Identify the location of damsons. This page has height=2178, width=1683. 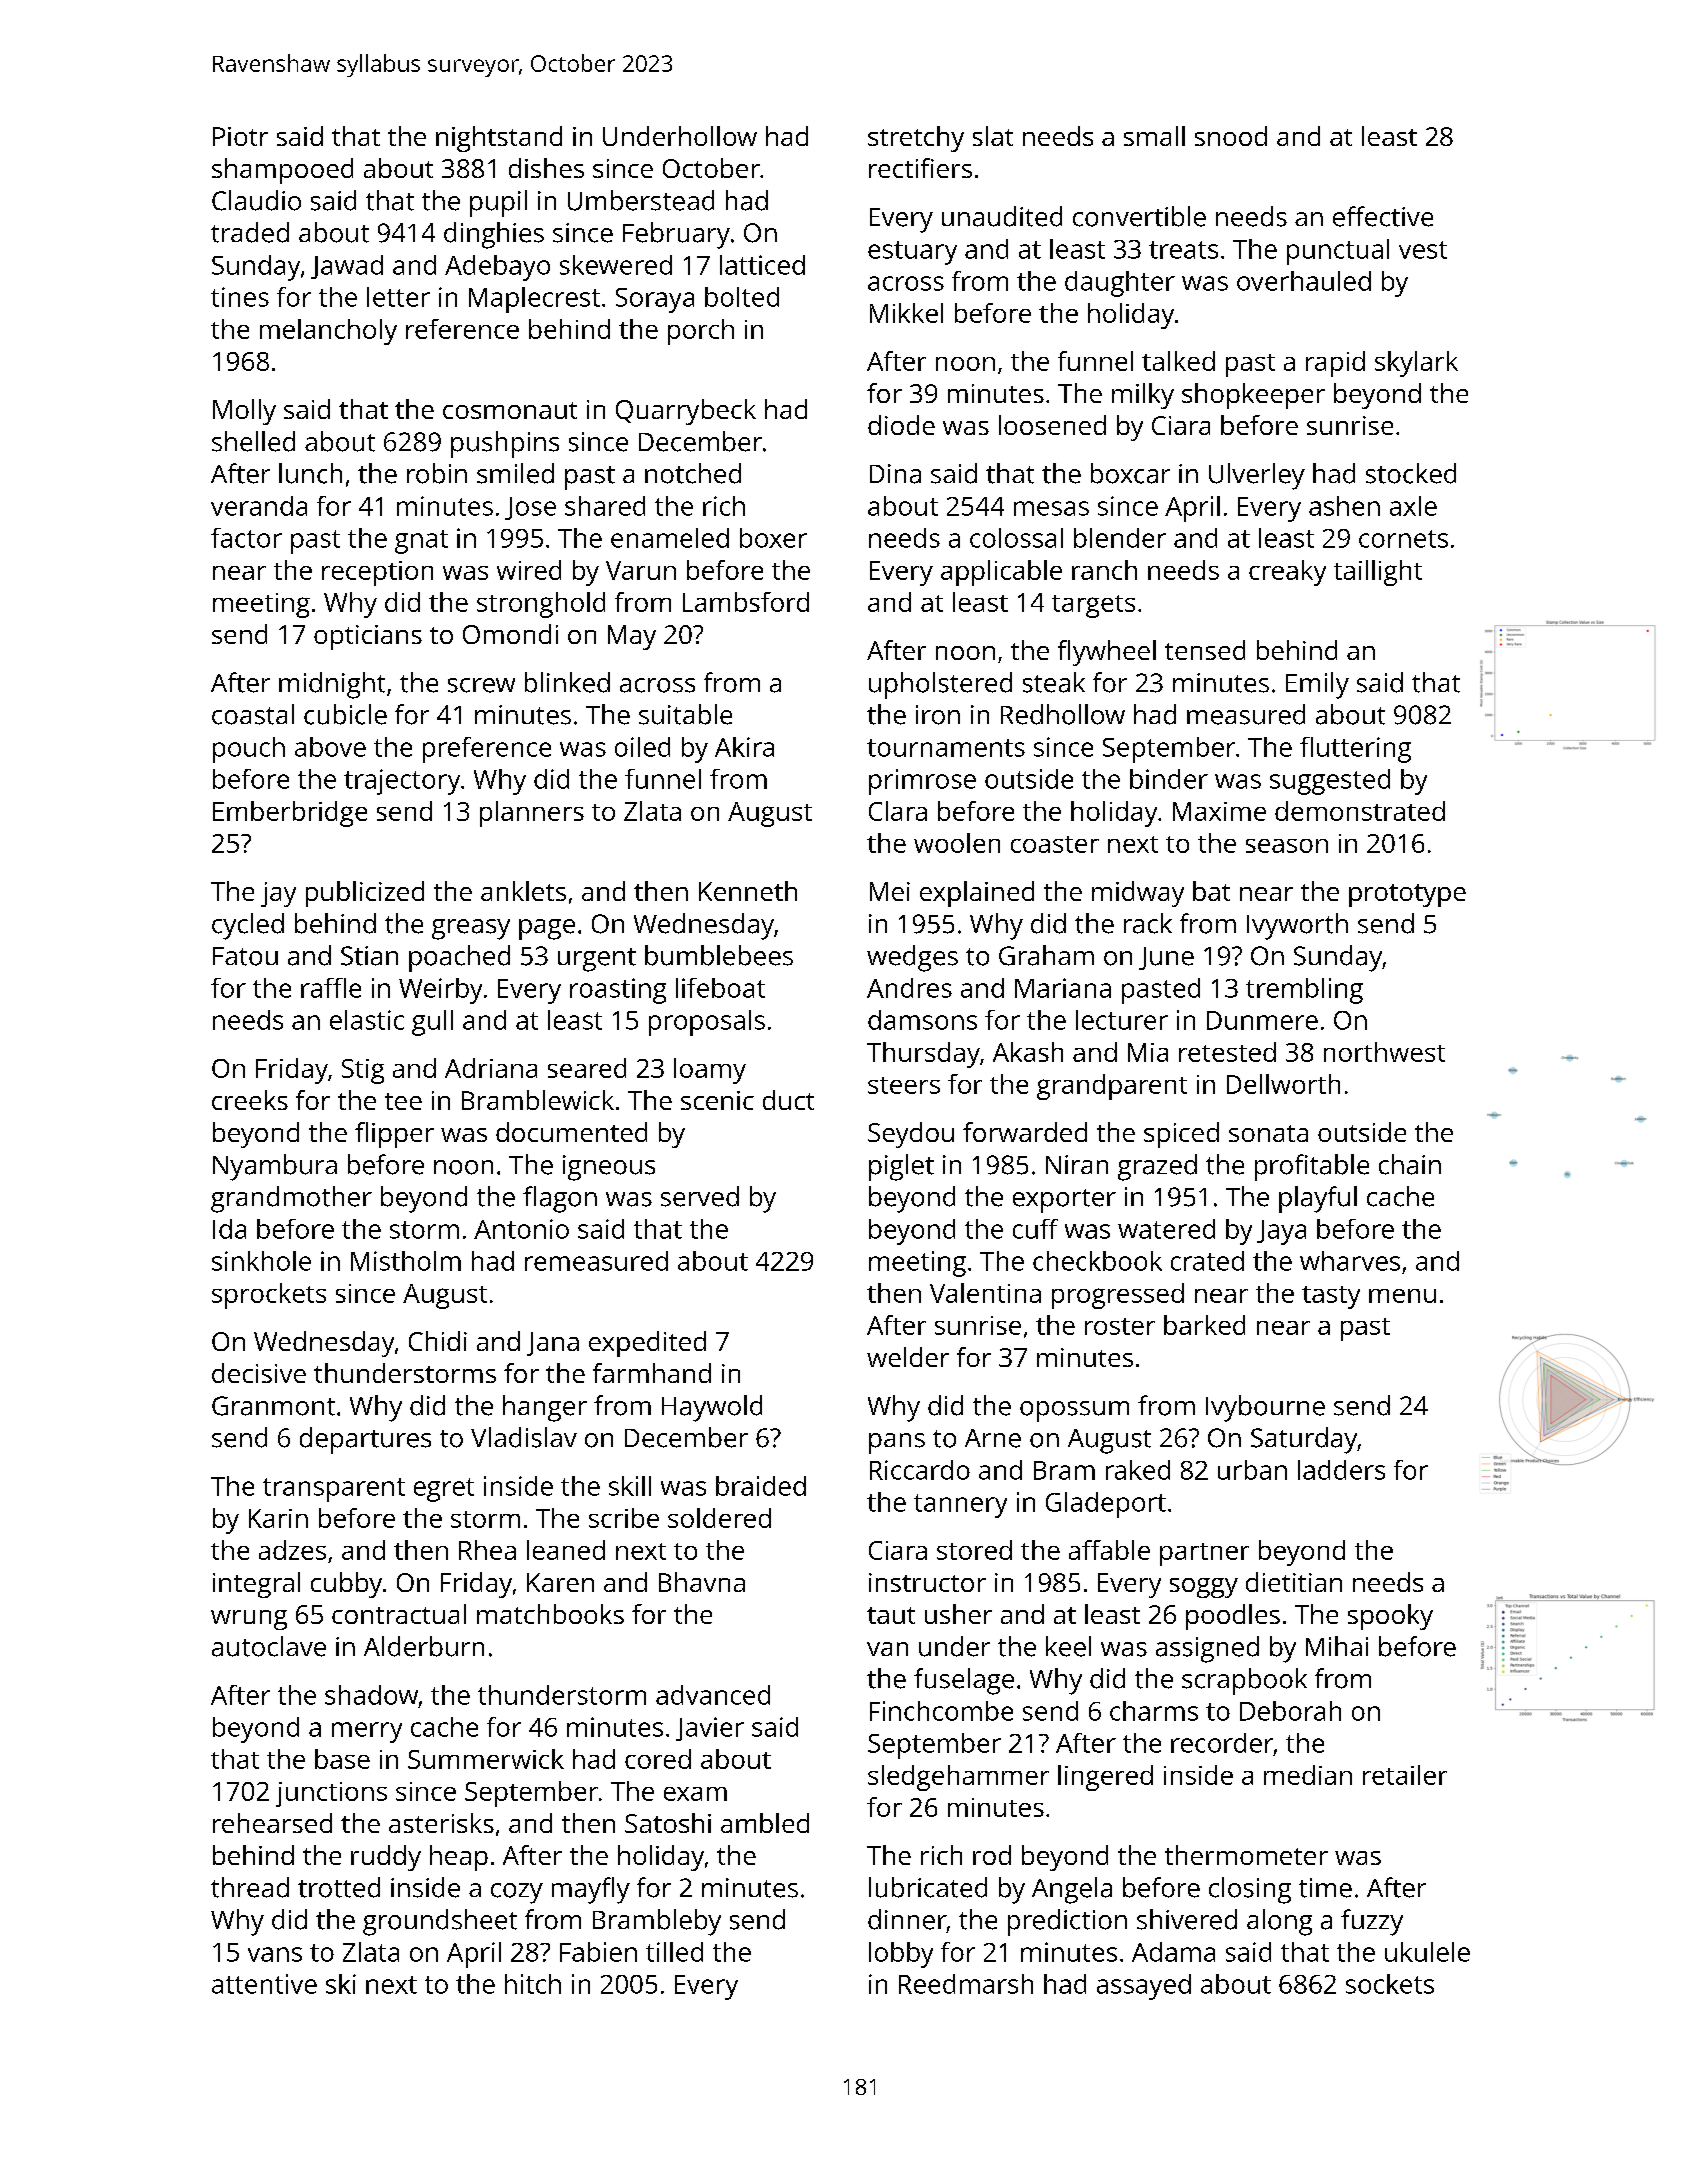
(922, 1020).
